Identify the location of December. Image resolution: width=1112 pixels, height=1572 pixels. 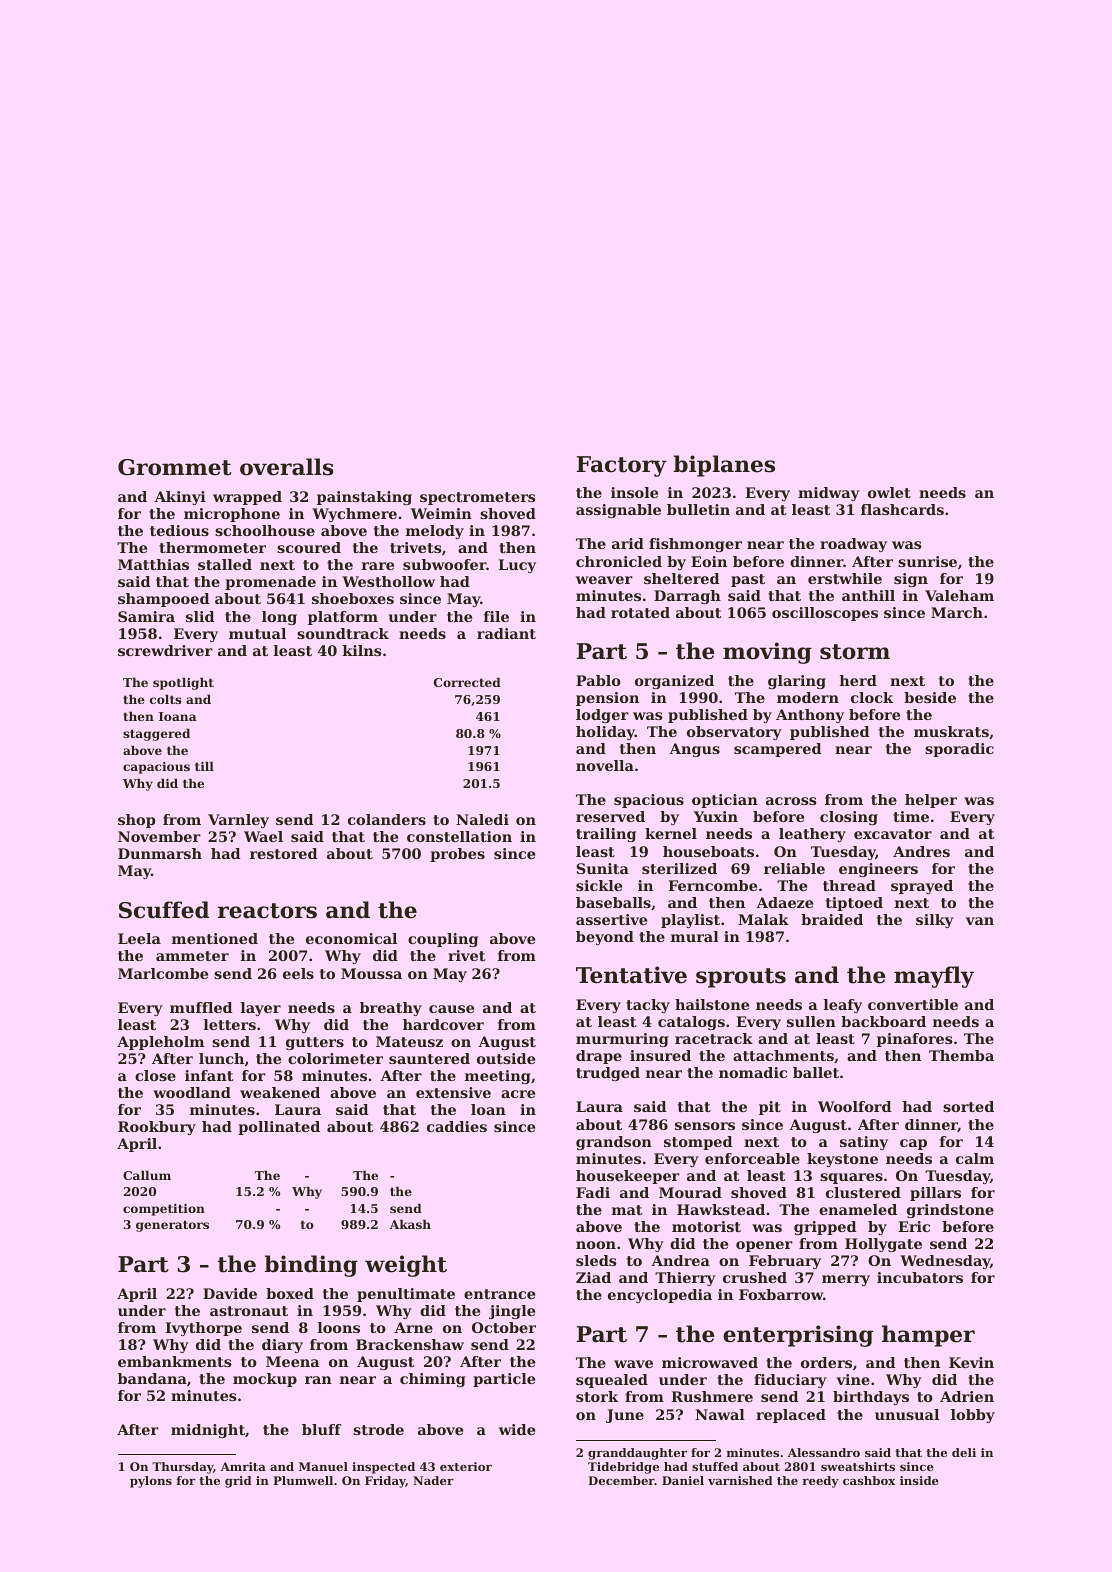
(621, 1480).
